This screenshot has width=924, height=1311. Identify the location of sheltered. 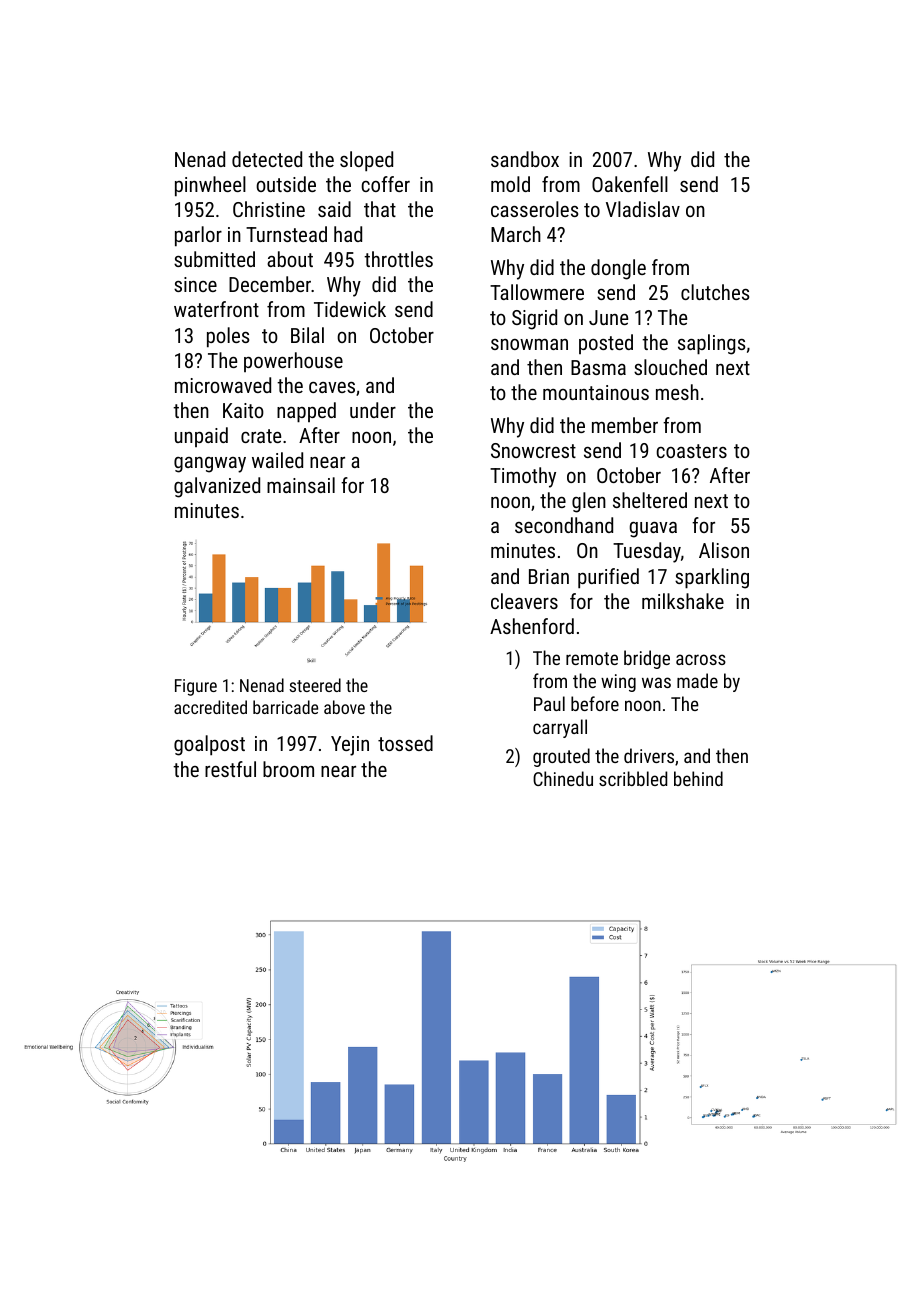
(650, 500).
